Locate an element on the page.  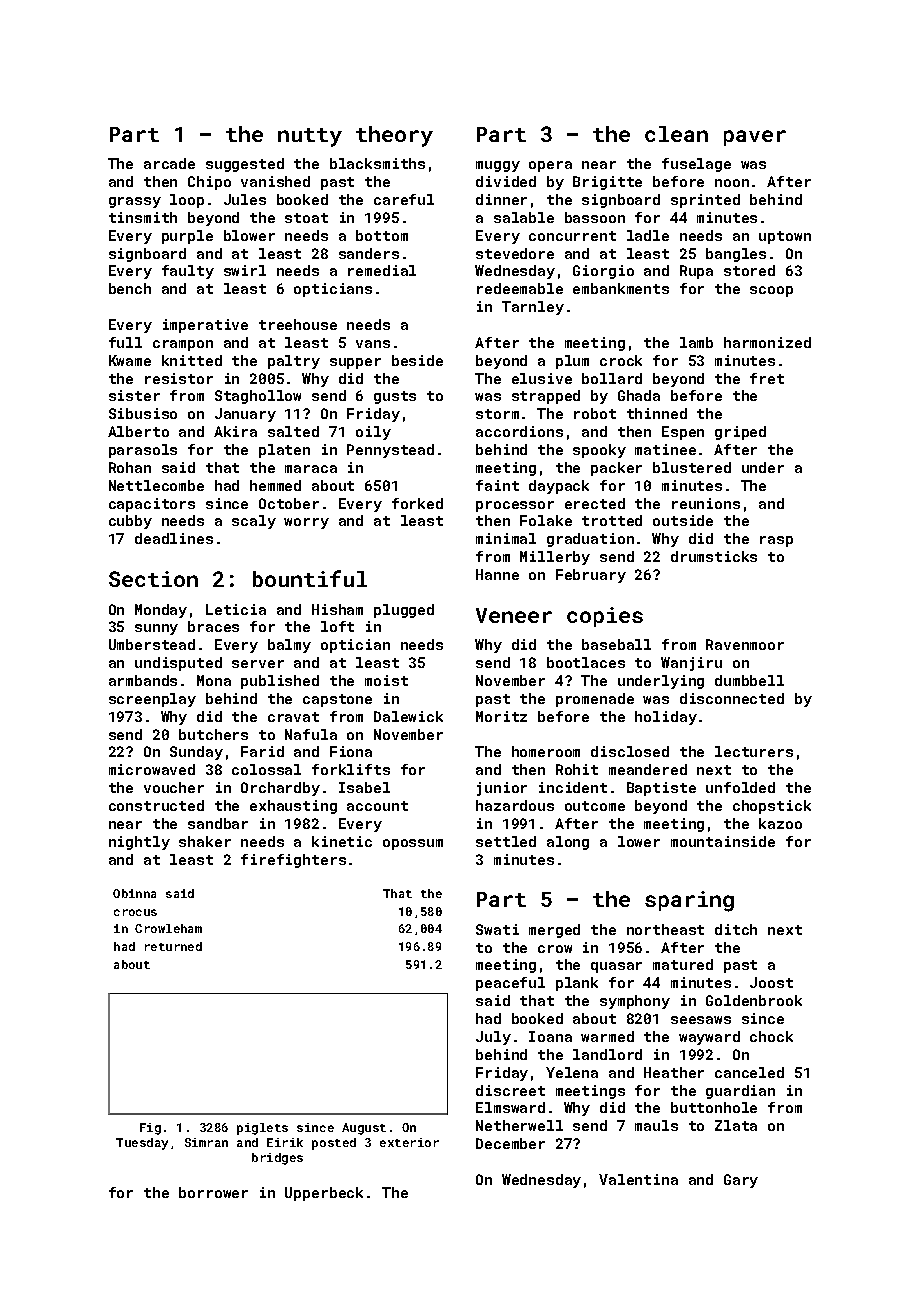
Alberto is located at coordinates (138, 431).
